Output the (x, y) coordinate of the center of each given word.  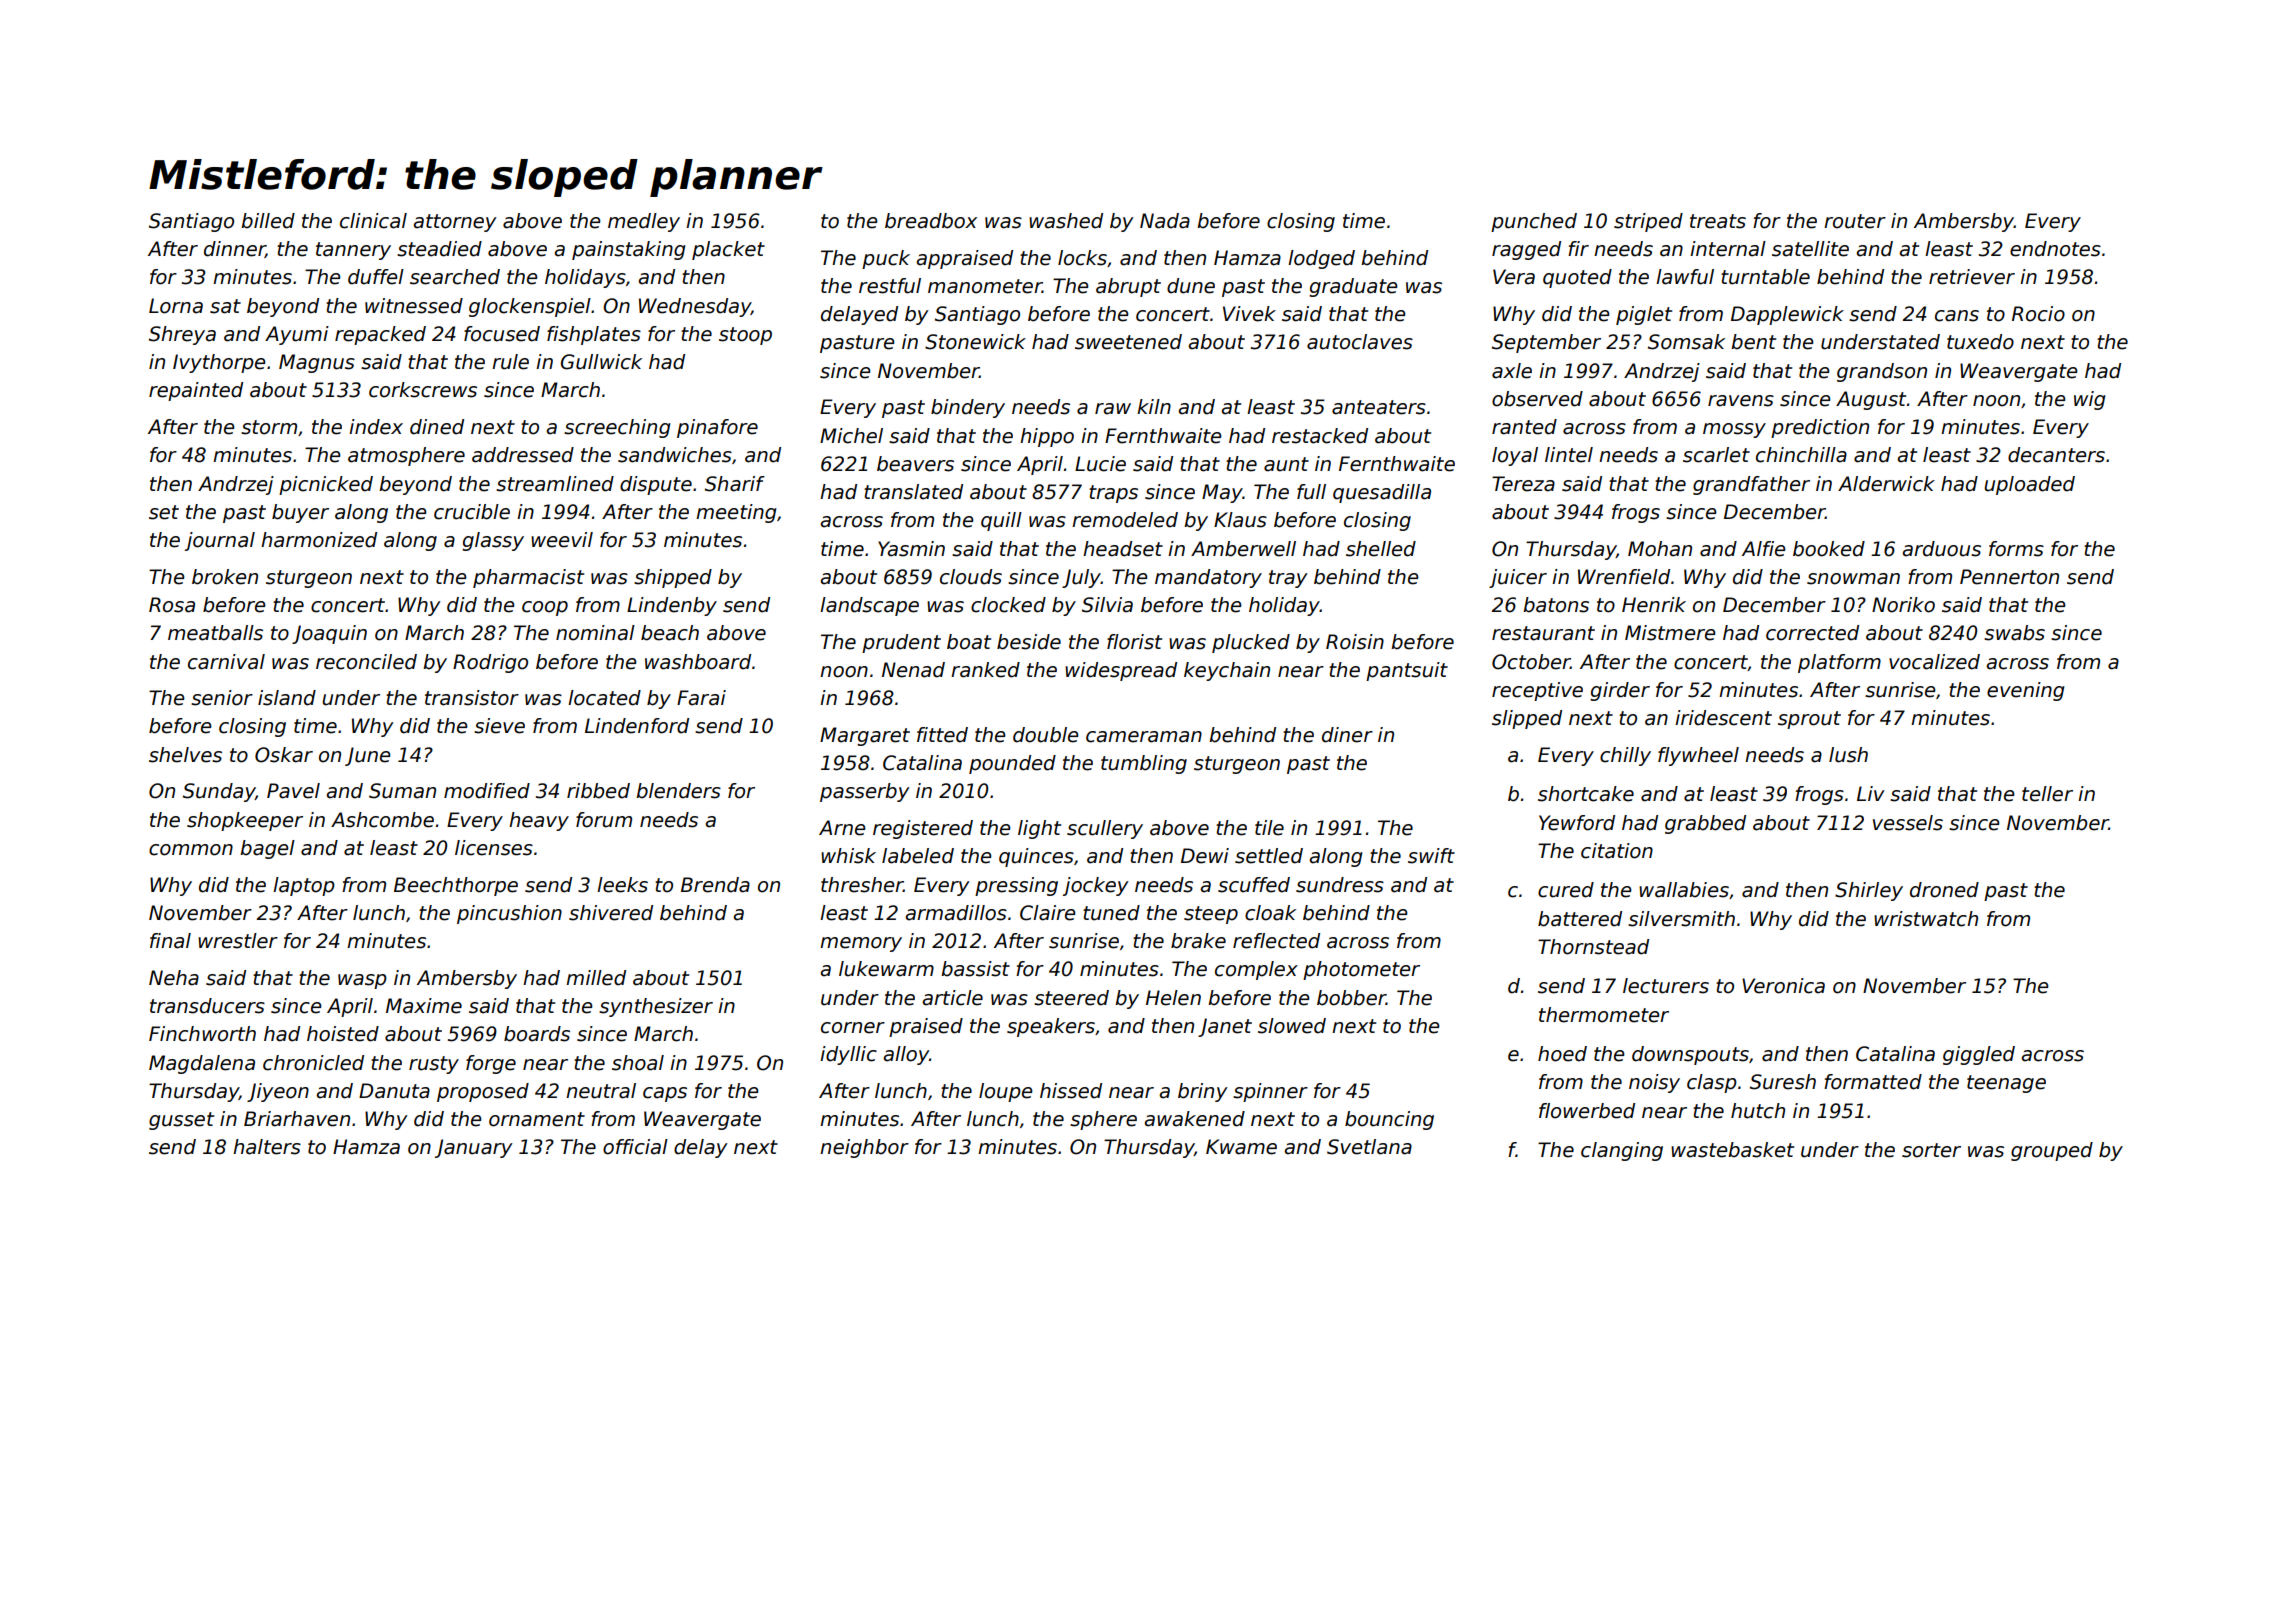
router (1855, 221)
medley (644, 222)
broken (225, 577)
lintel (1569, 455)
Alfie (1763, 549)
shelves (185, 755)
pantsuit (1407, 671)
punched (1534, 222)
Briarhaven (297, 1119)
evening (2025, 691)
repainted (196, 391)
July (1081, 578)
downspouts (1690, 1055)
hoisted (343, 1034)
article (952, 998)
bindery (968, 408)
